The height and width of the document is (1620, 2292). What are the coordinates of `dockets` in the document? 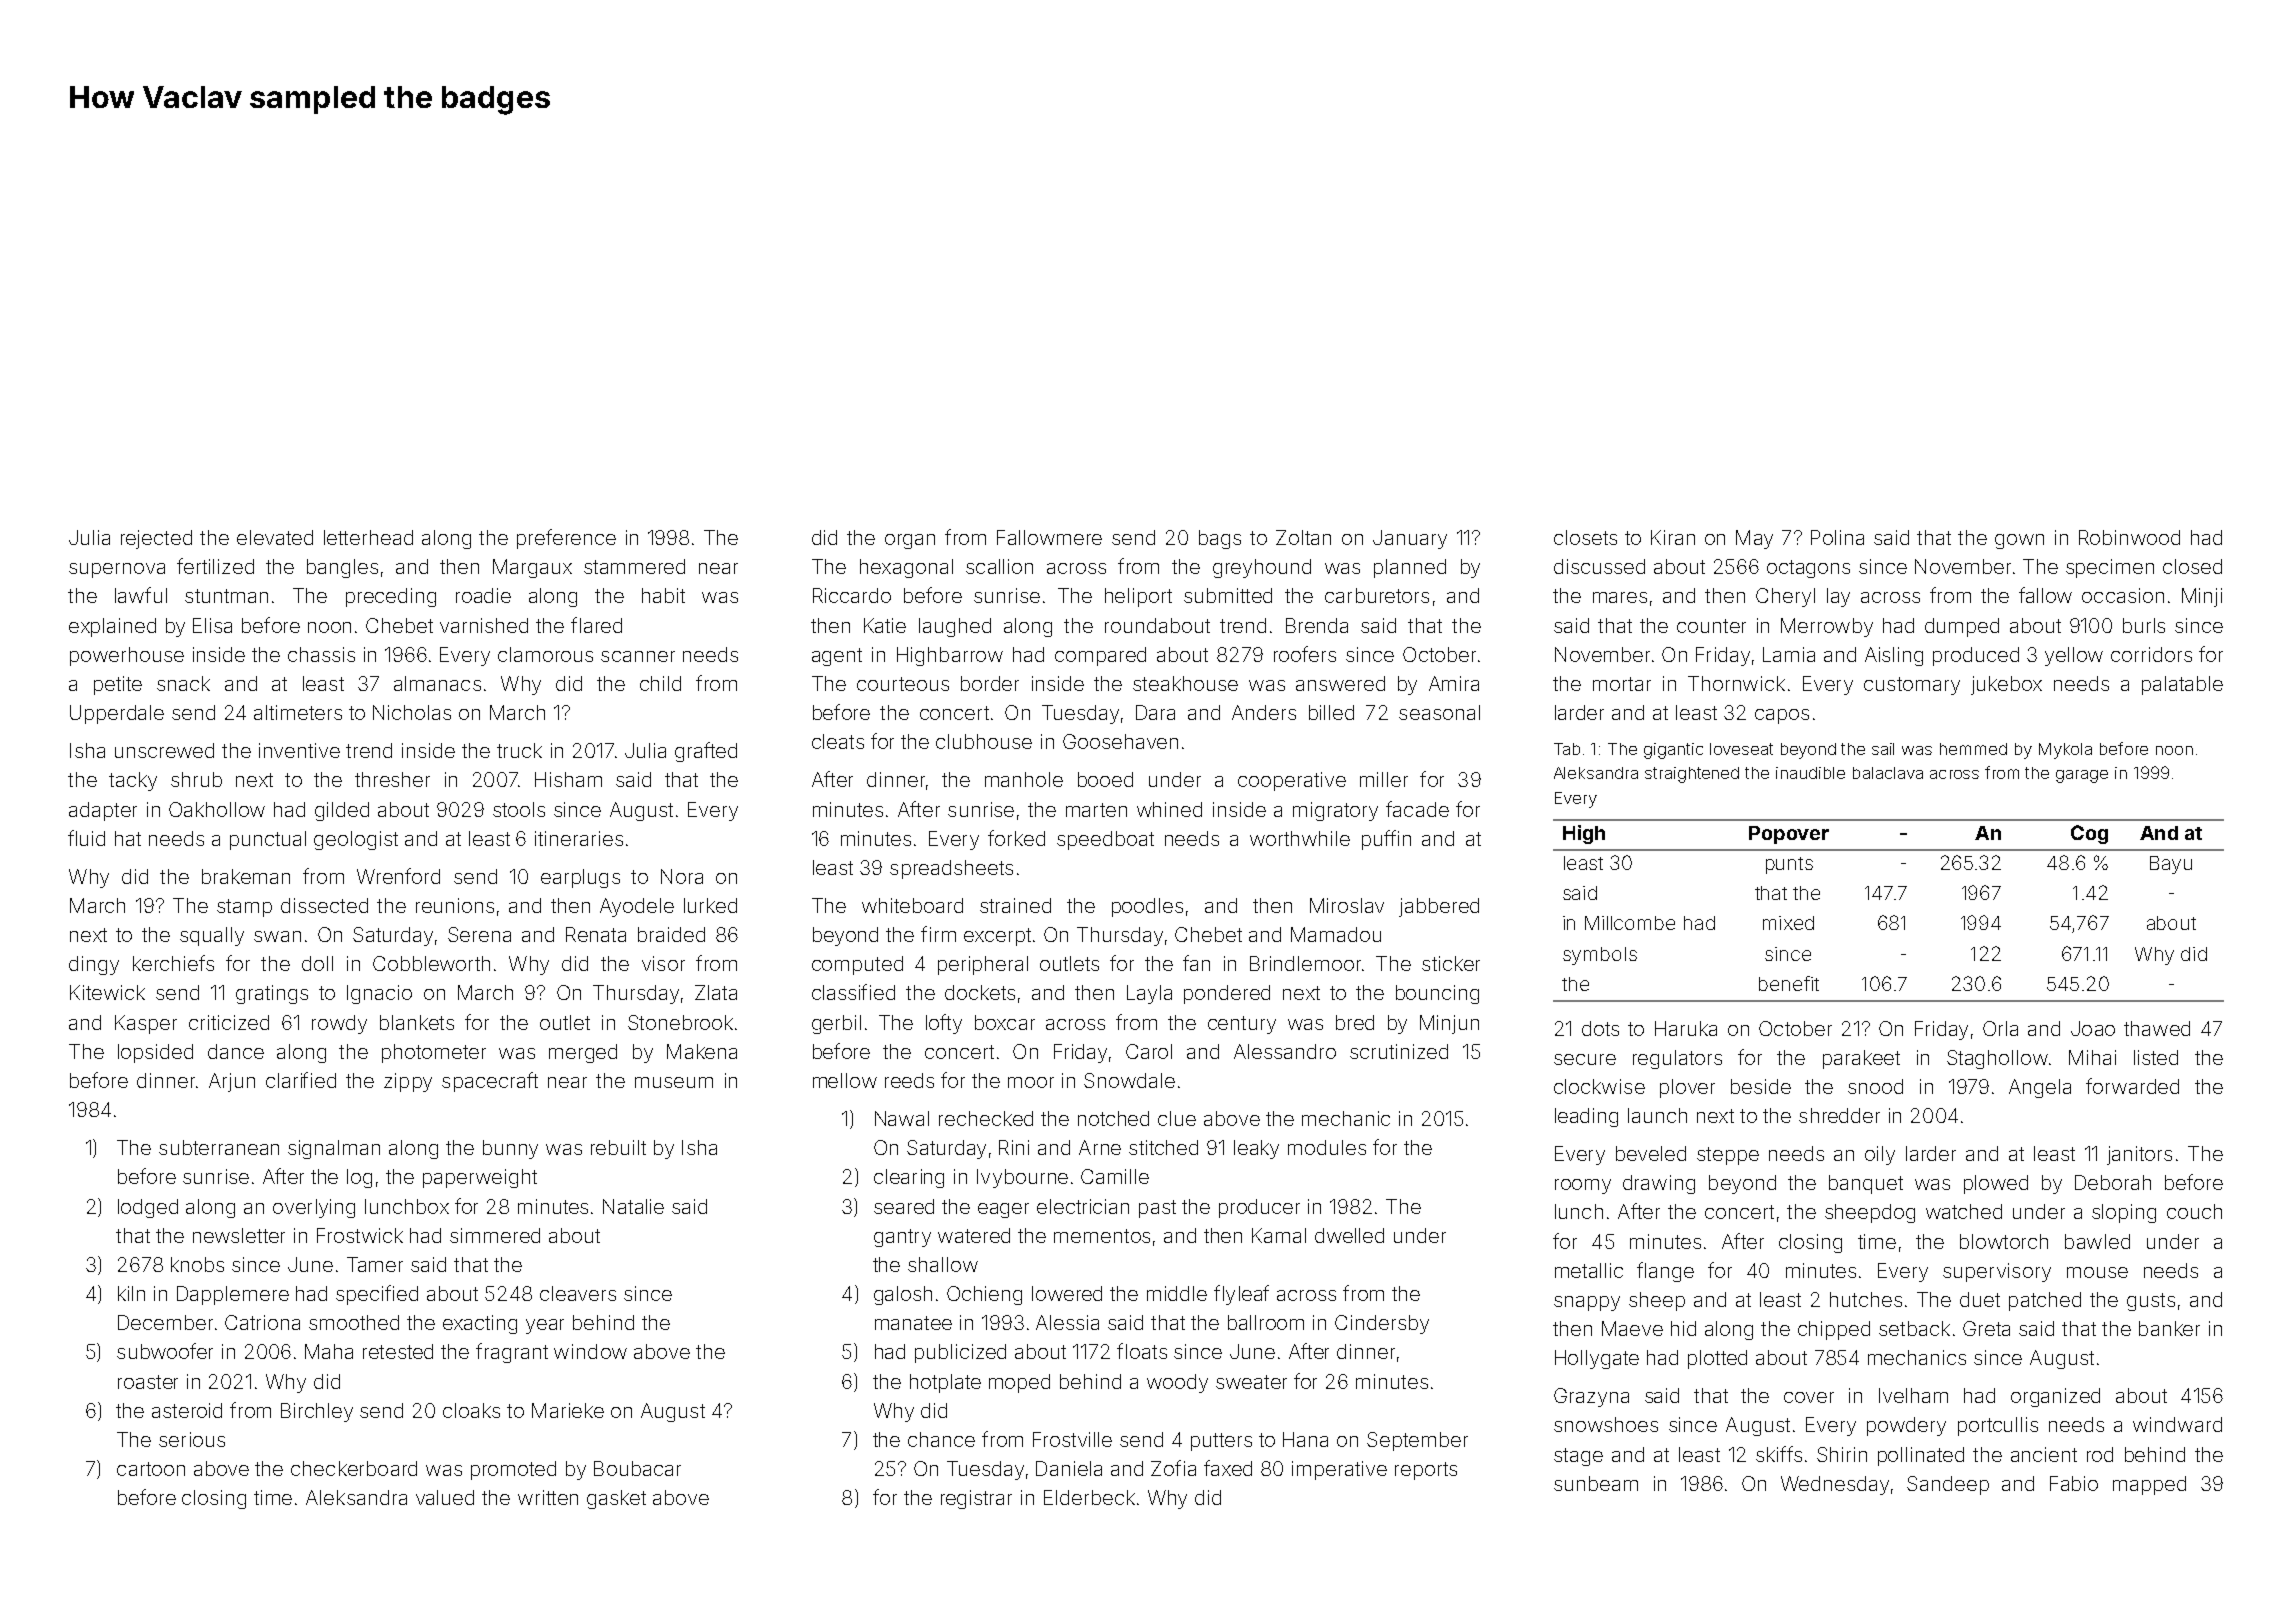 It's located at (980, 992).
